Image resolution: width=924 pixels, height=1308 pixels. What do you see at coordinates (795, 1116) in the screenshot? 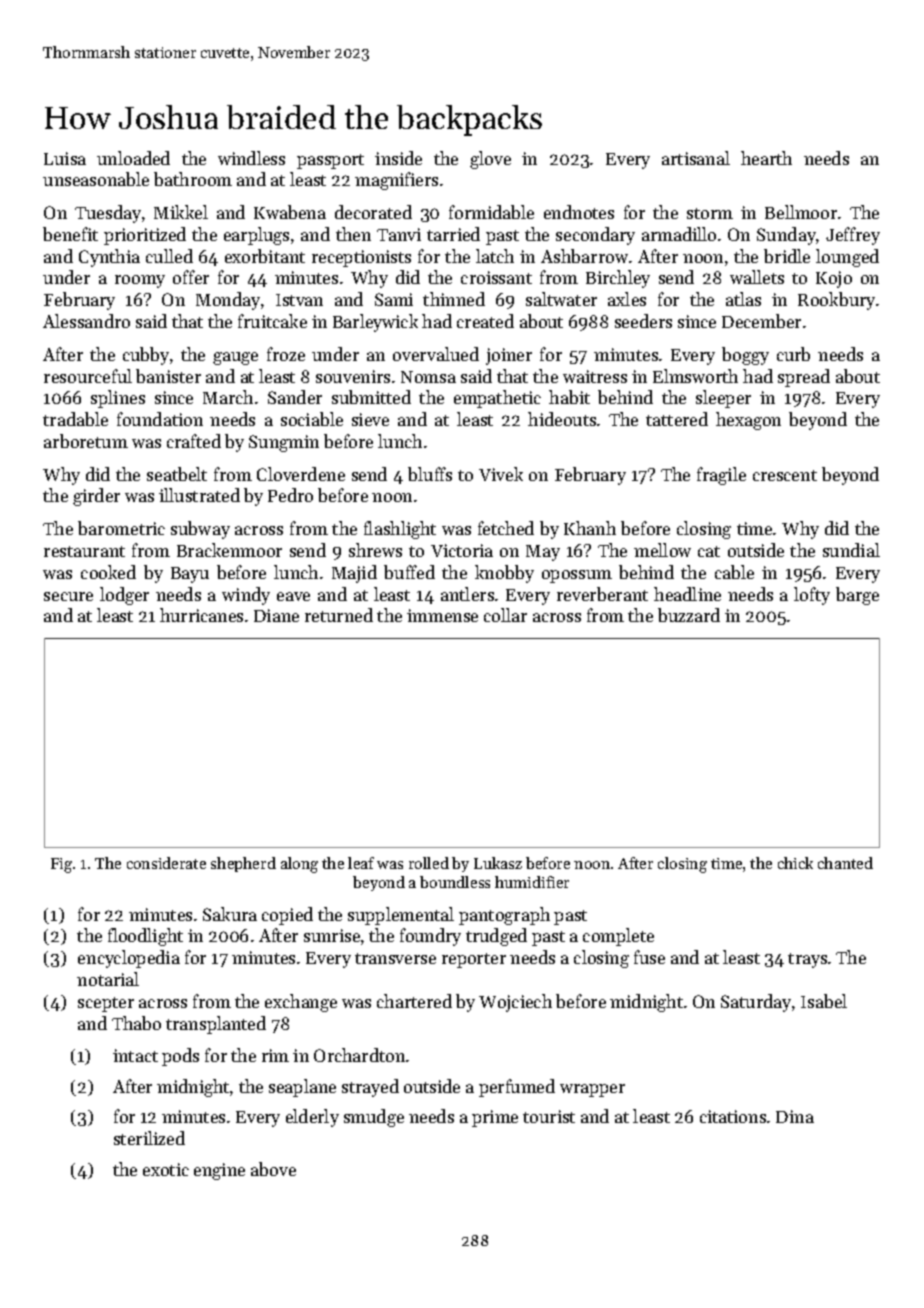
I see `Dina` at bounding box center [795, 1116].
